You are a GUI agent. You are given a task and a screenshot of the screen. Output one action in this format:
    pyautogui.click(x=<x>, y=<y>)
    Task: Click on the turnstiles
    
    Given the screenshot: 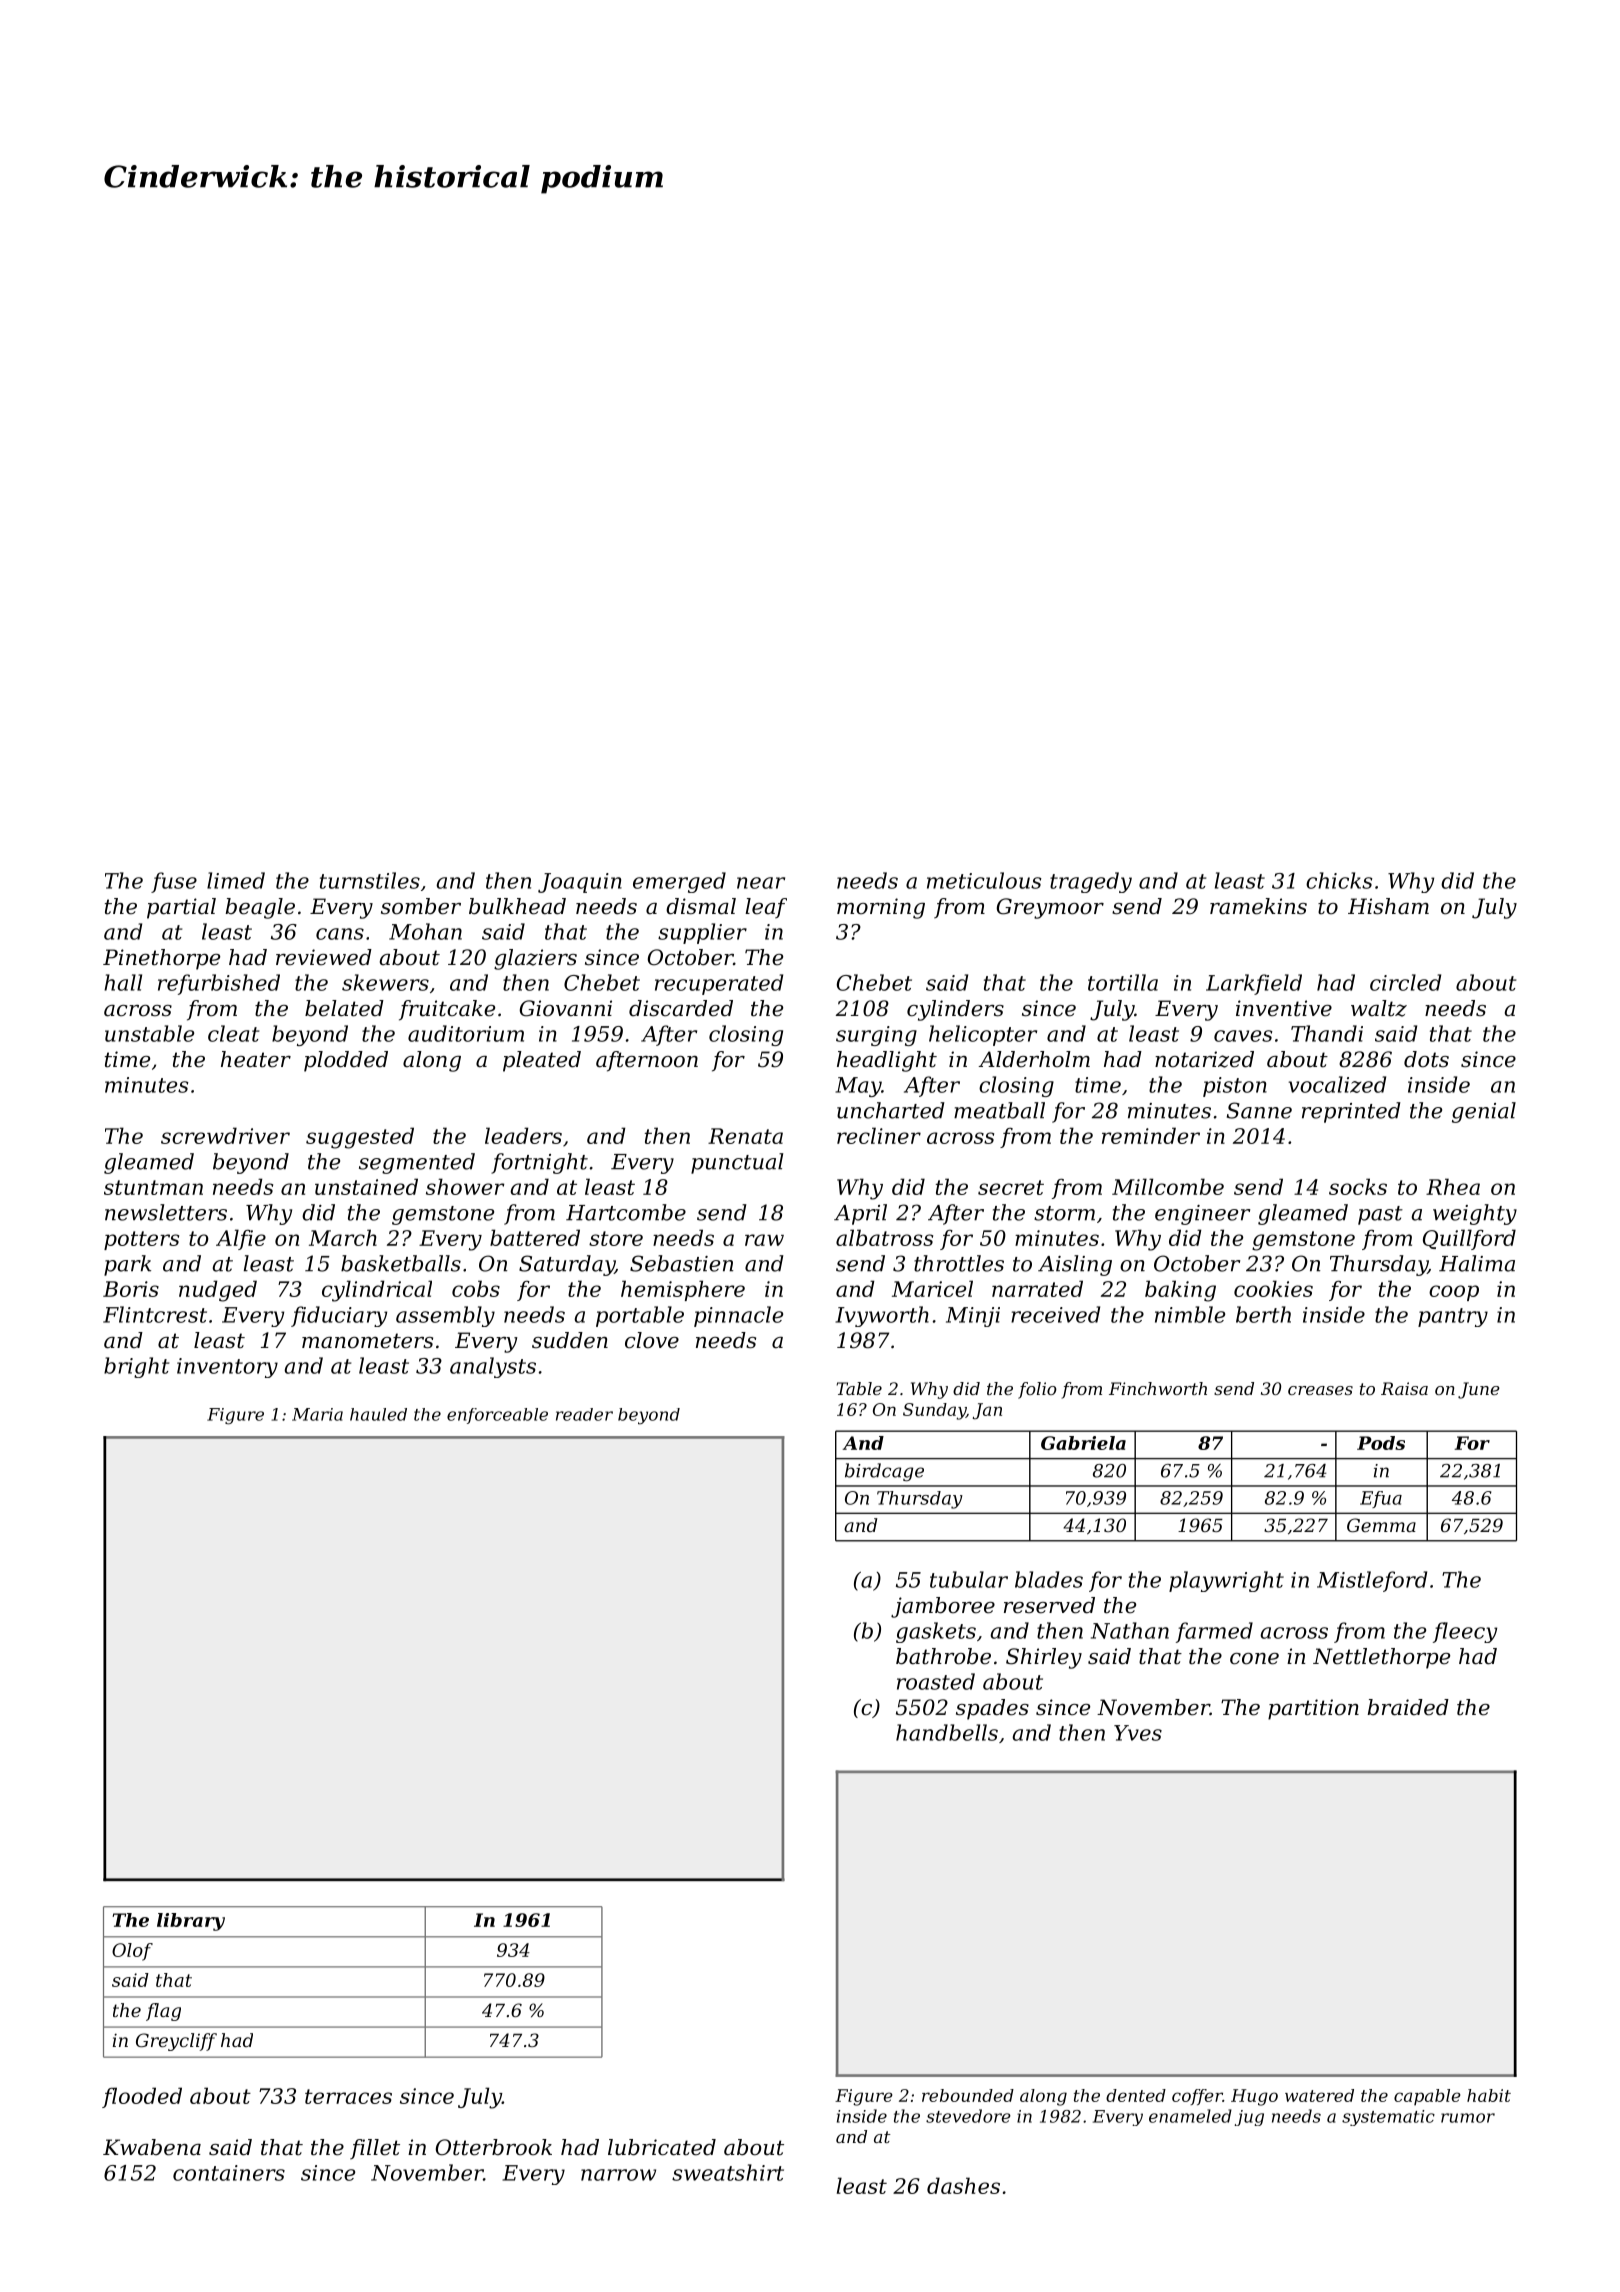 What is the action you would take?
    pyautogui.click(x=370, y=880)
